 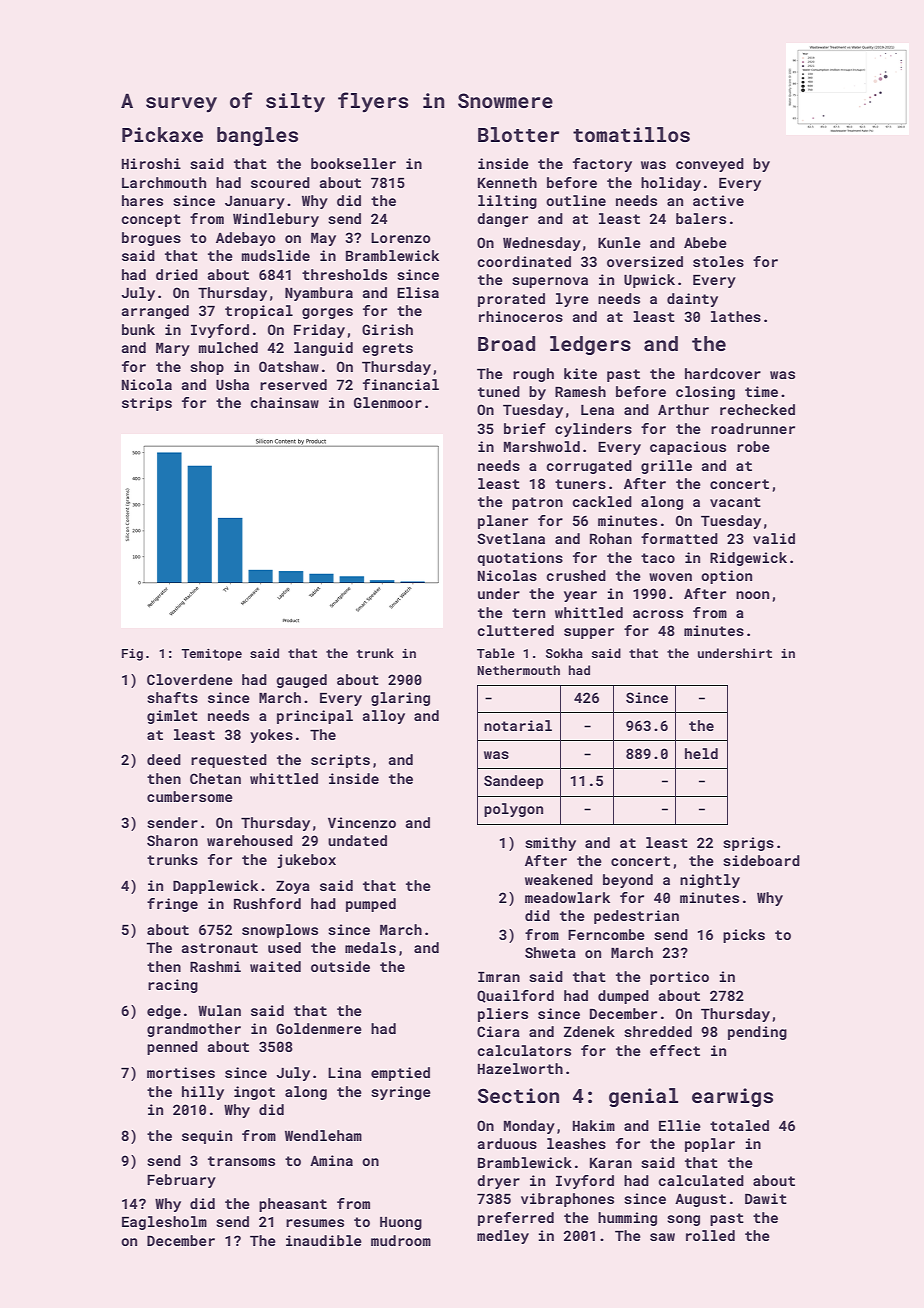 What do you see at coordinates (190, 679) in the screenshot?
I see `Cloverdene` at bounding box center [190, 679].
